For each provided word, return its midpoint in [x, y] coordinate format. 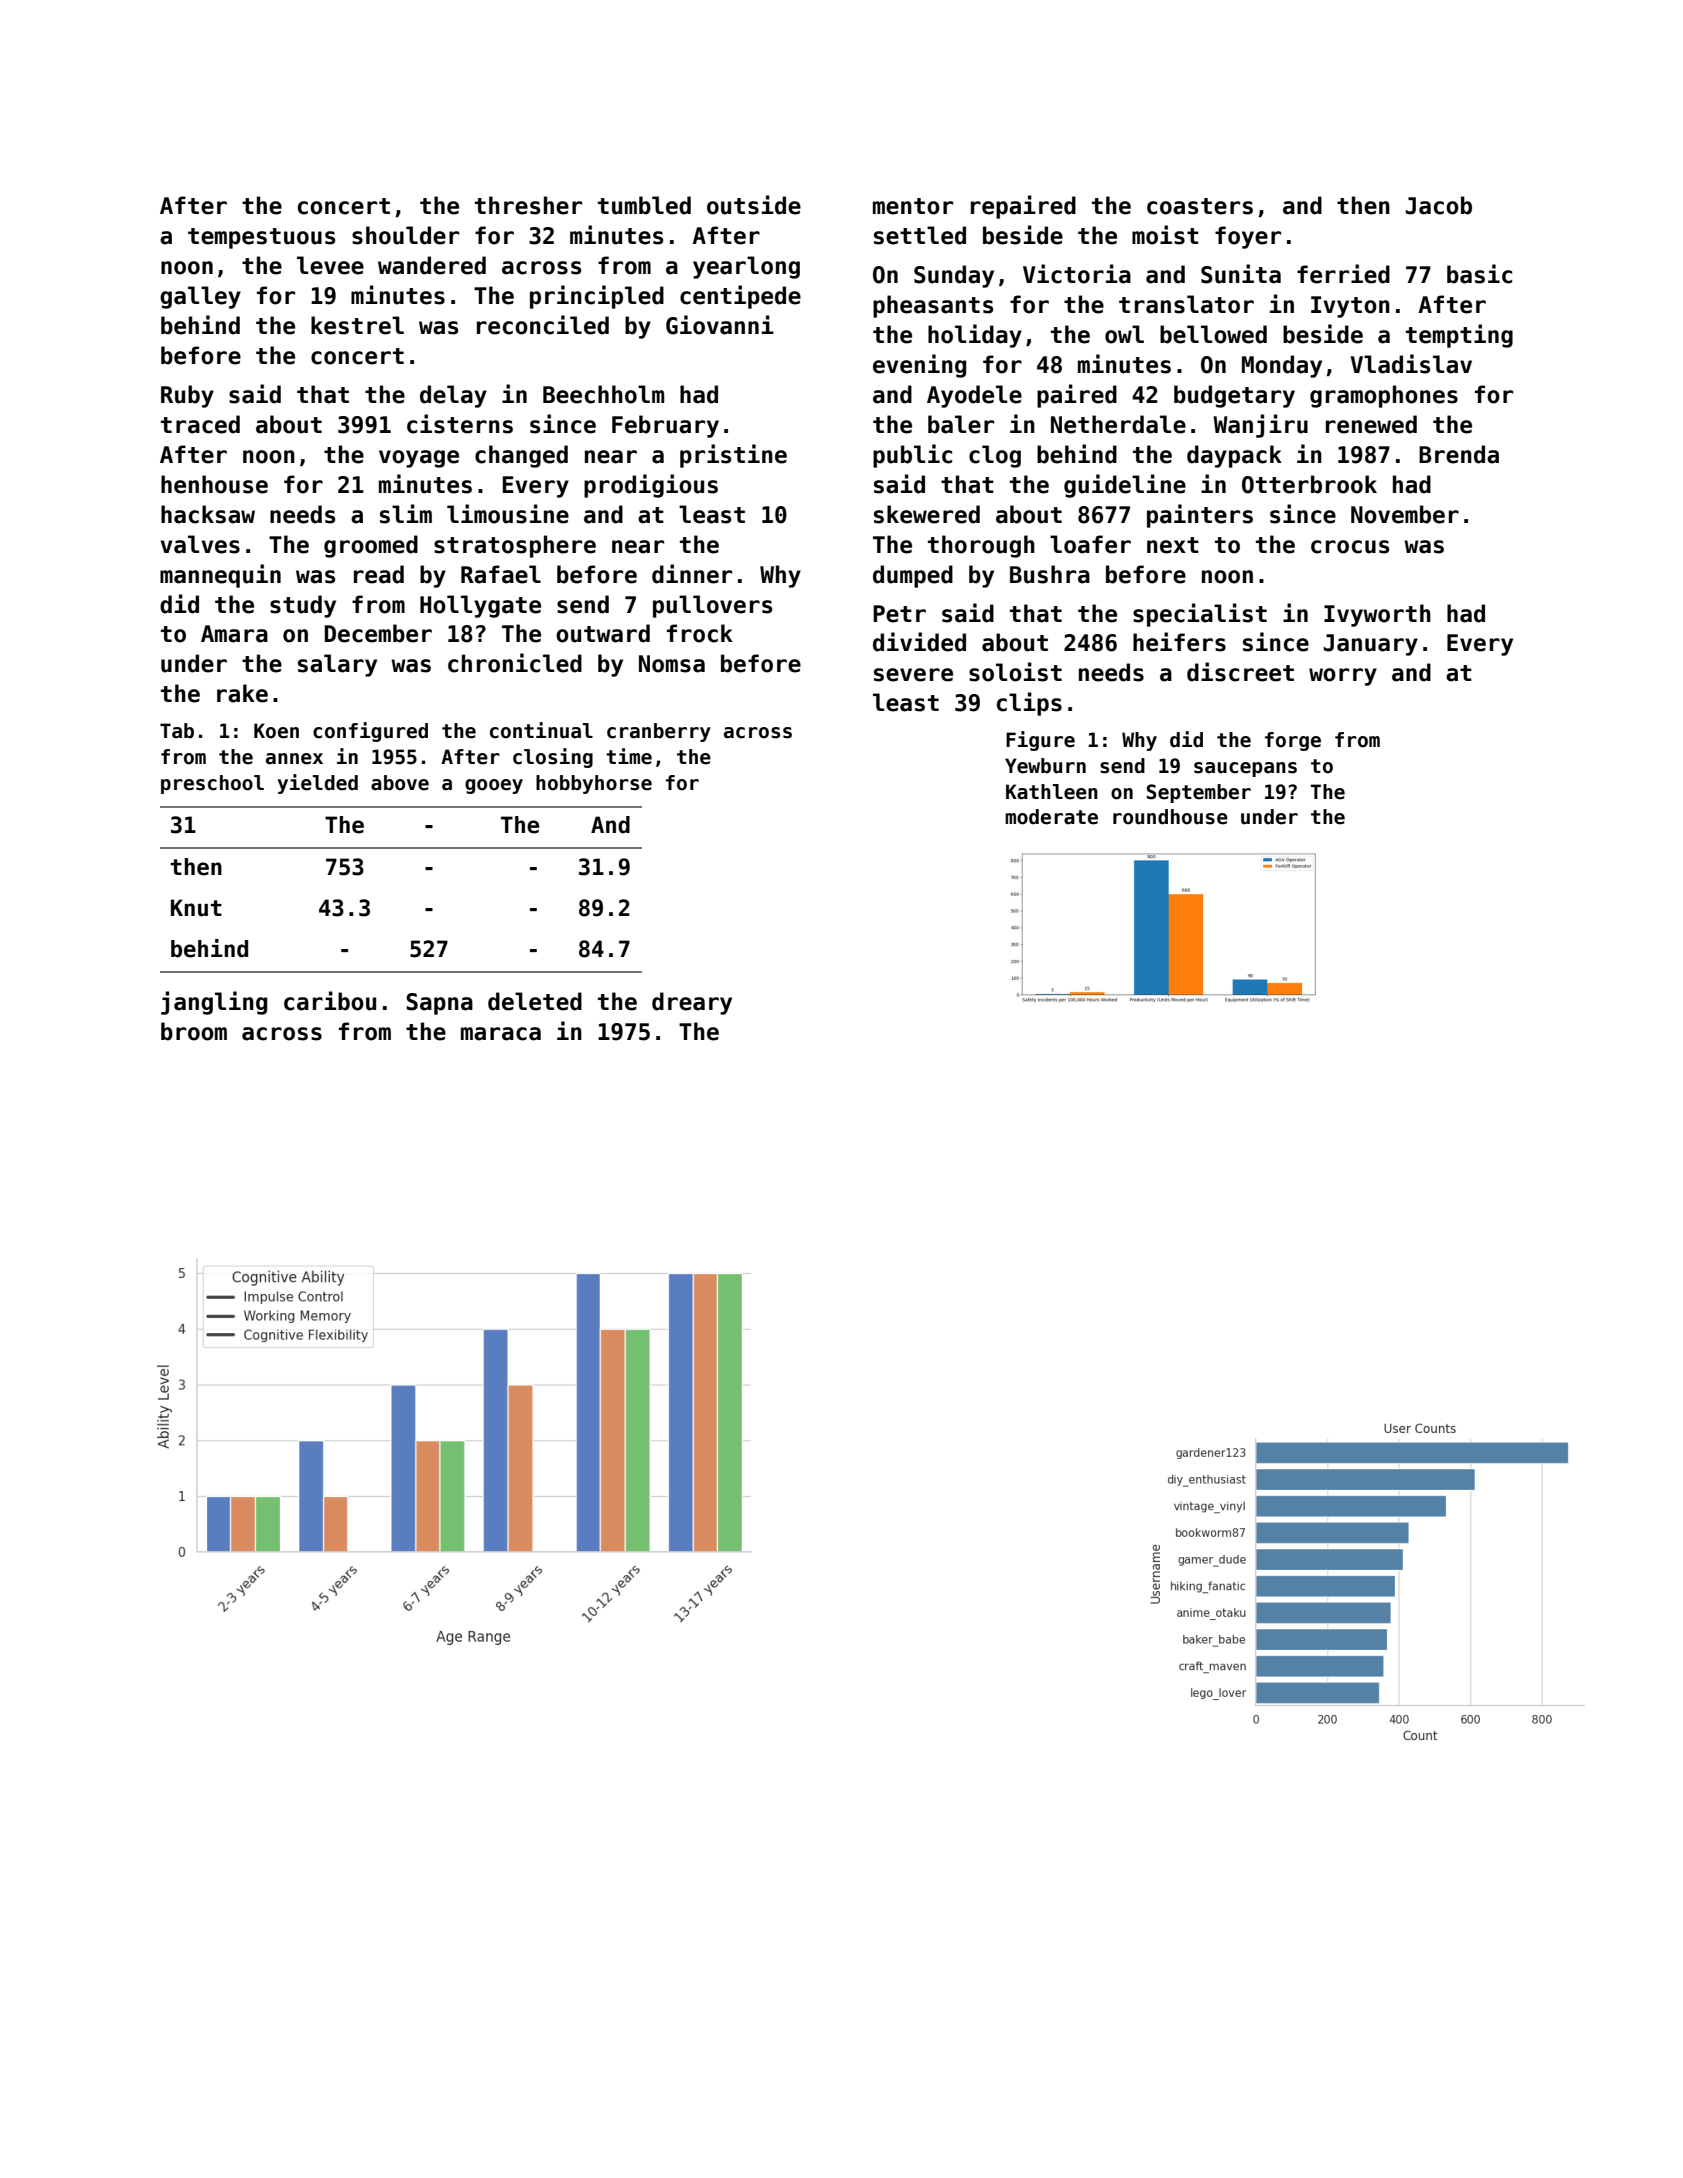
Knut [196, 908]
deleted [535, 1001]
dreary [692, 1003]
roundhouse [1170, 817]
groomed [371, 546]
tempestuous [261, 238]
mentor [913, 206]
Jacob [1439, 205]
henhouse [214, 484]
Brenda [1459, 454]
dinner [692, 574]
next [1173, 545]
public [912, 456]
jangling [214, 1003]
